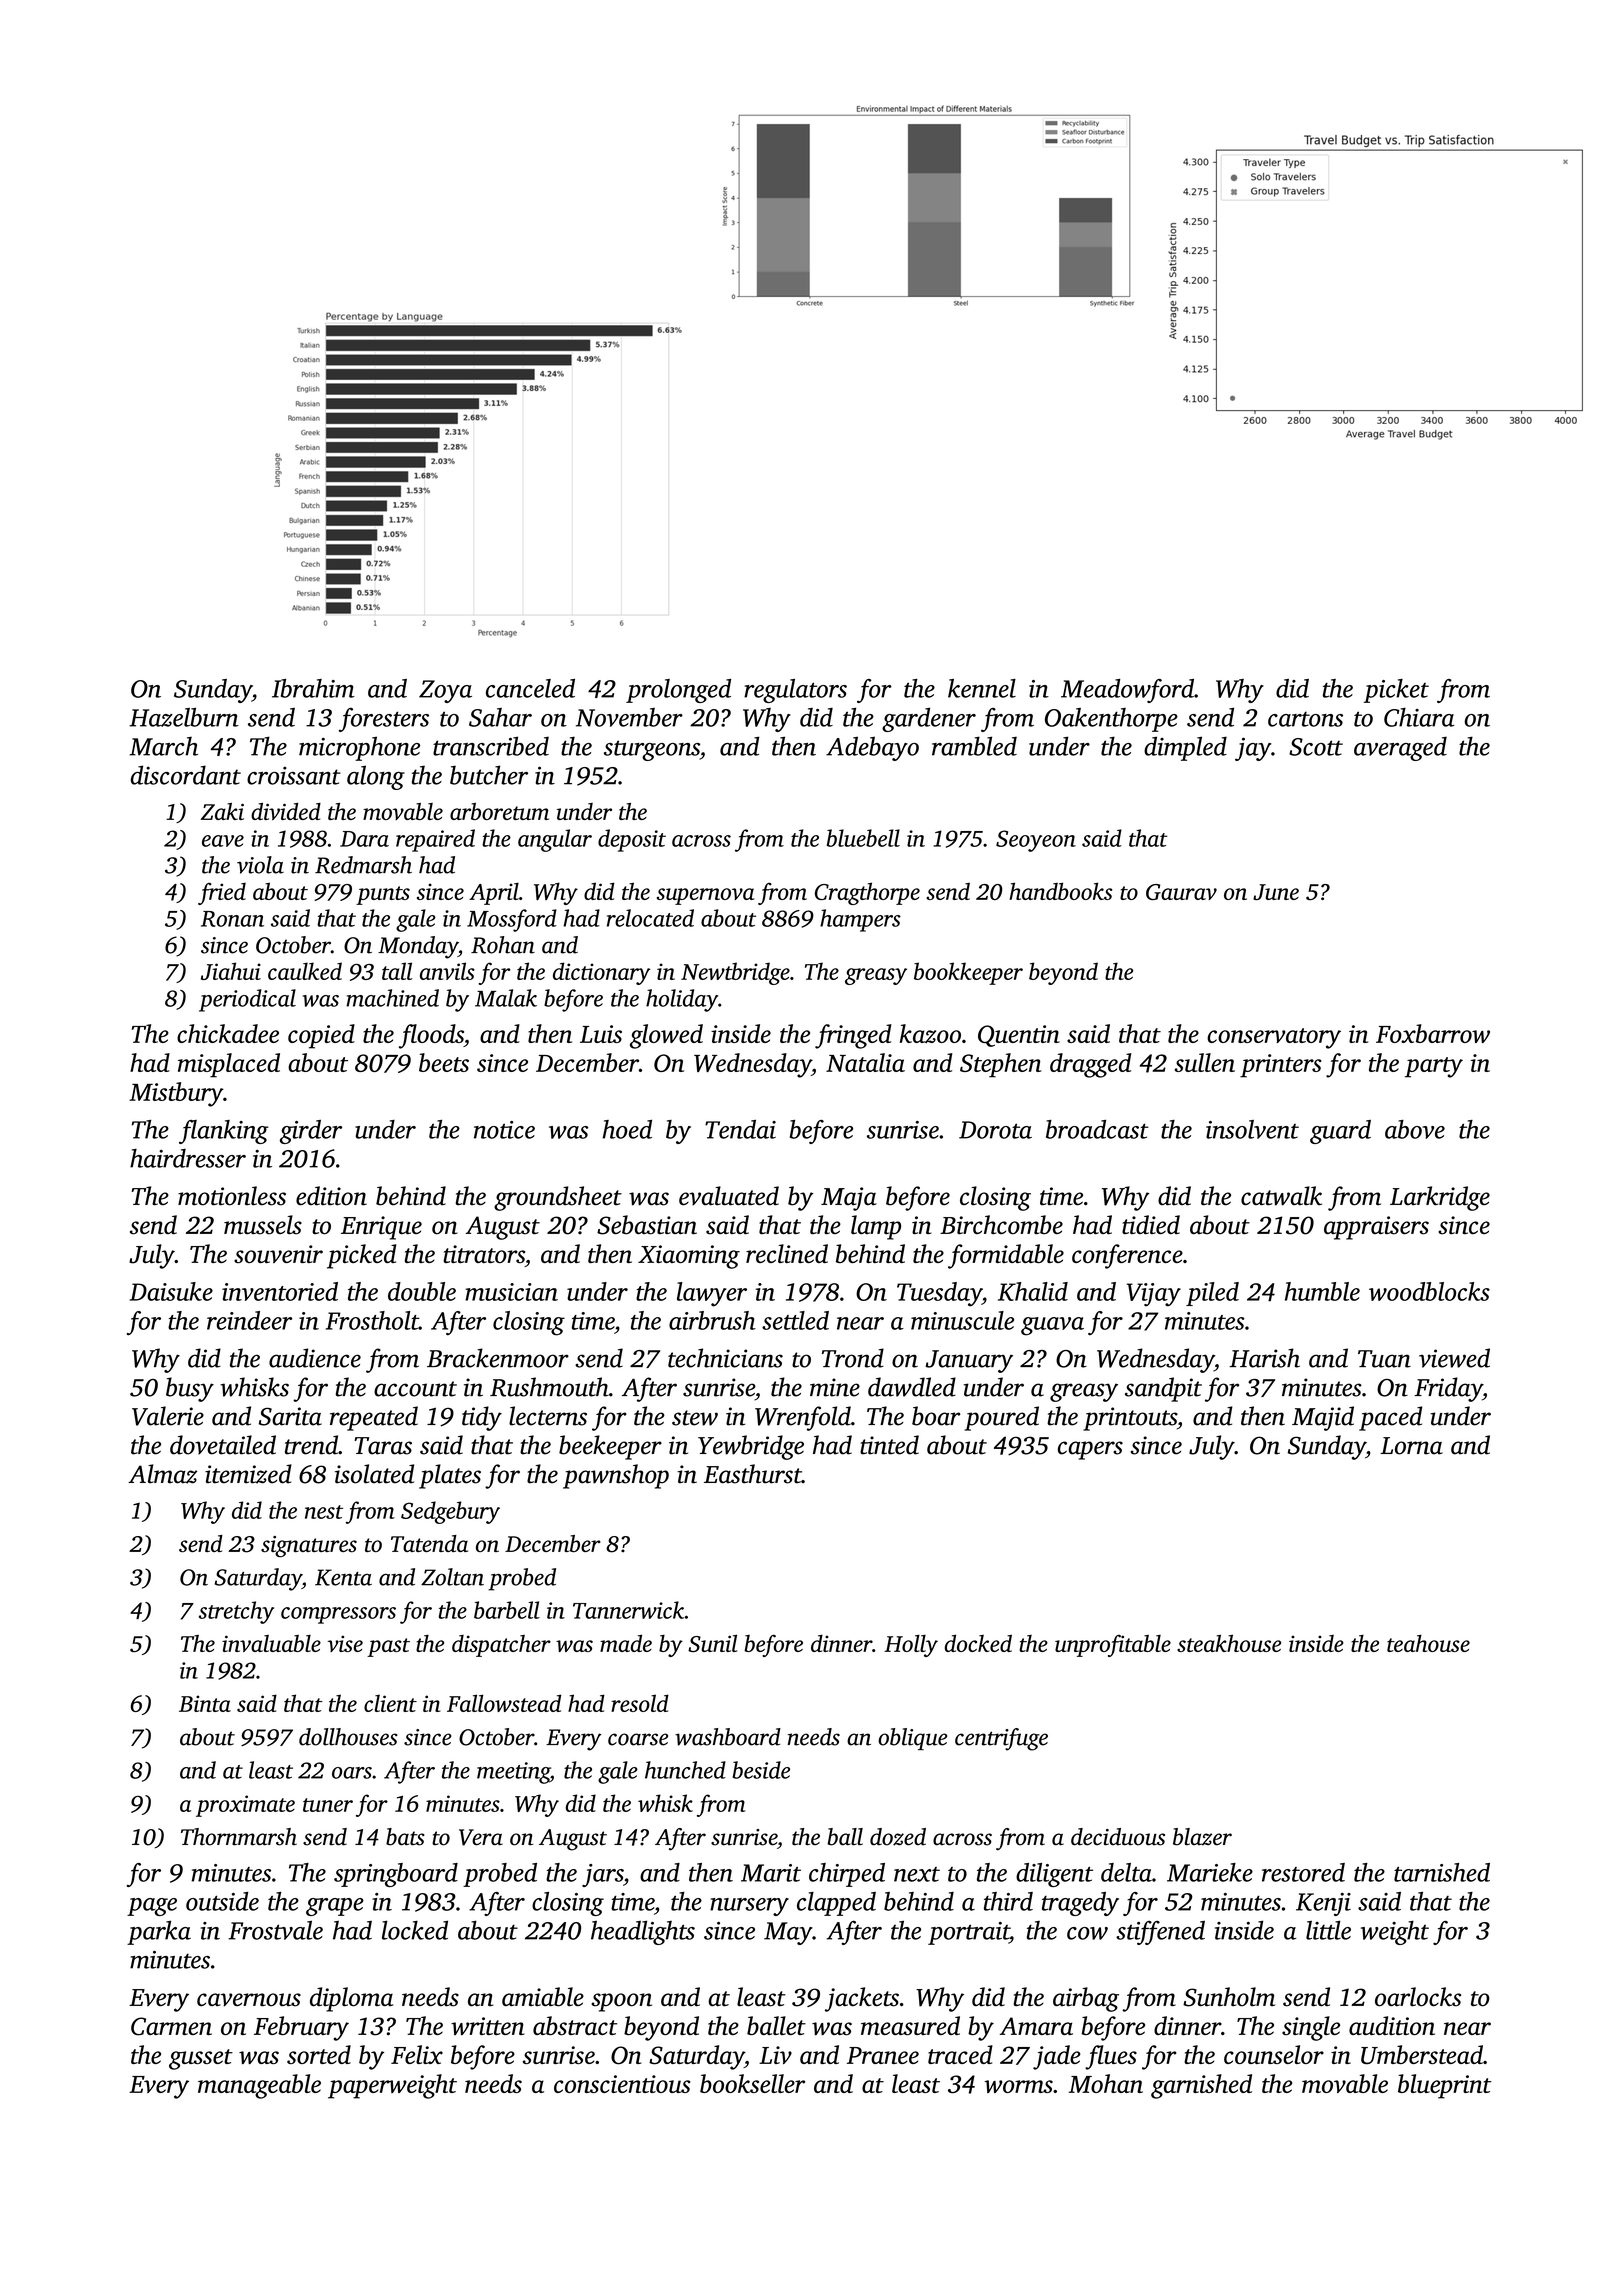 The image size is (1620, 2292). What do you see at coordinates (795, 691) in the page?
I see `regulators` at bounding box center [795, 691].
